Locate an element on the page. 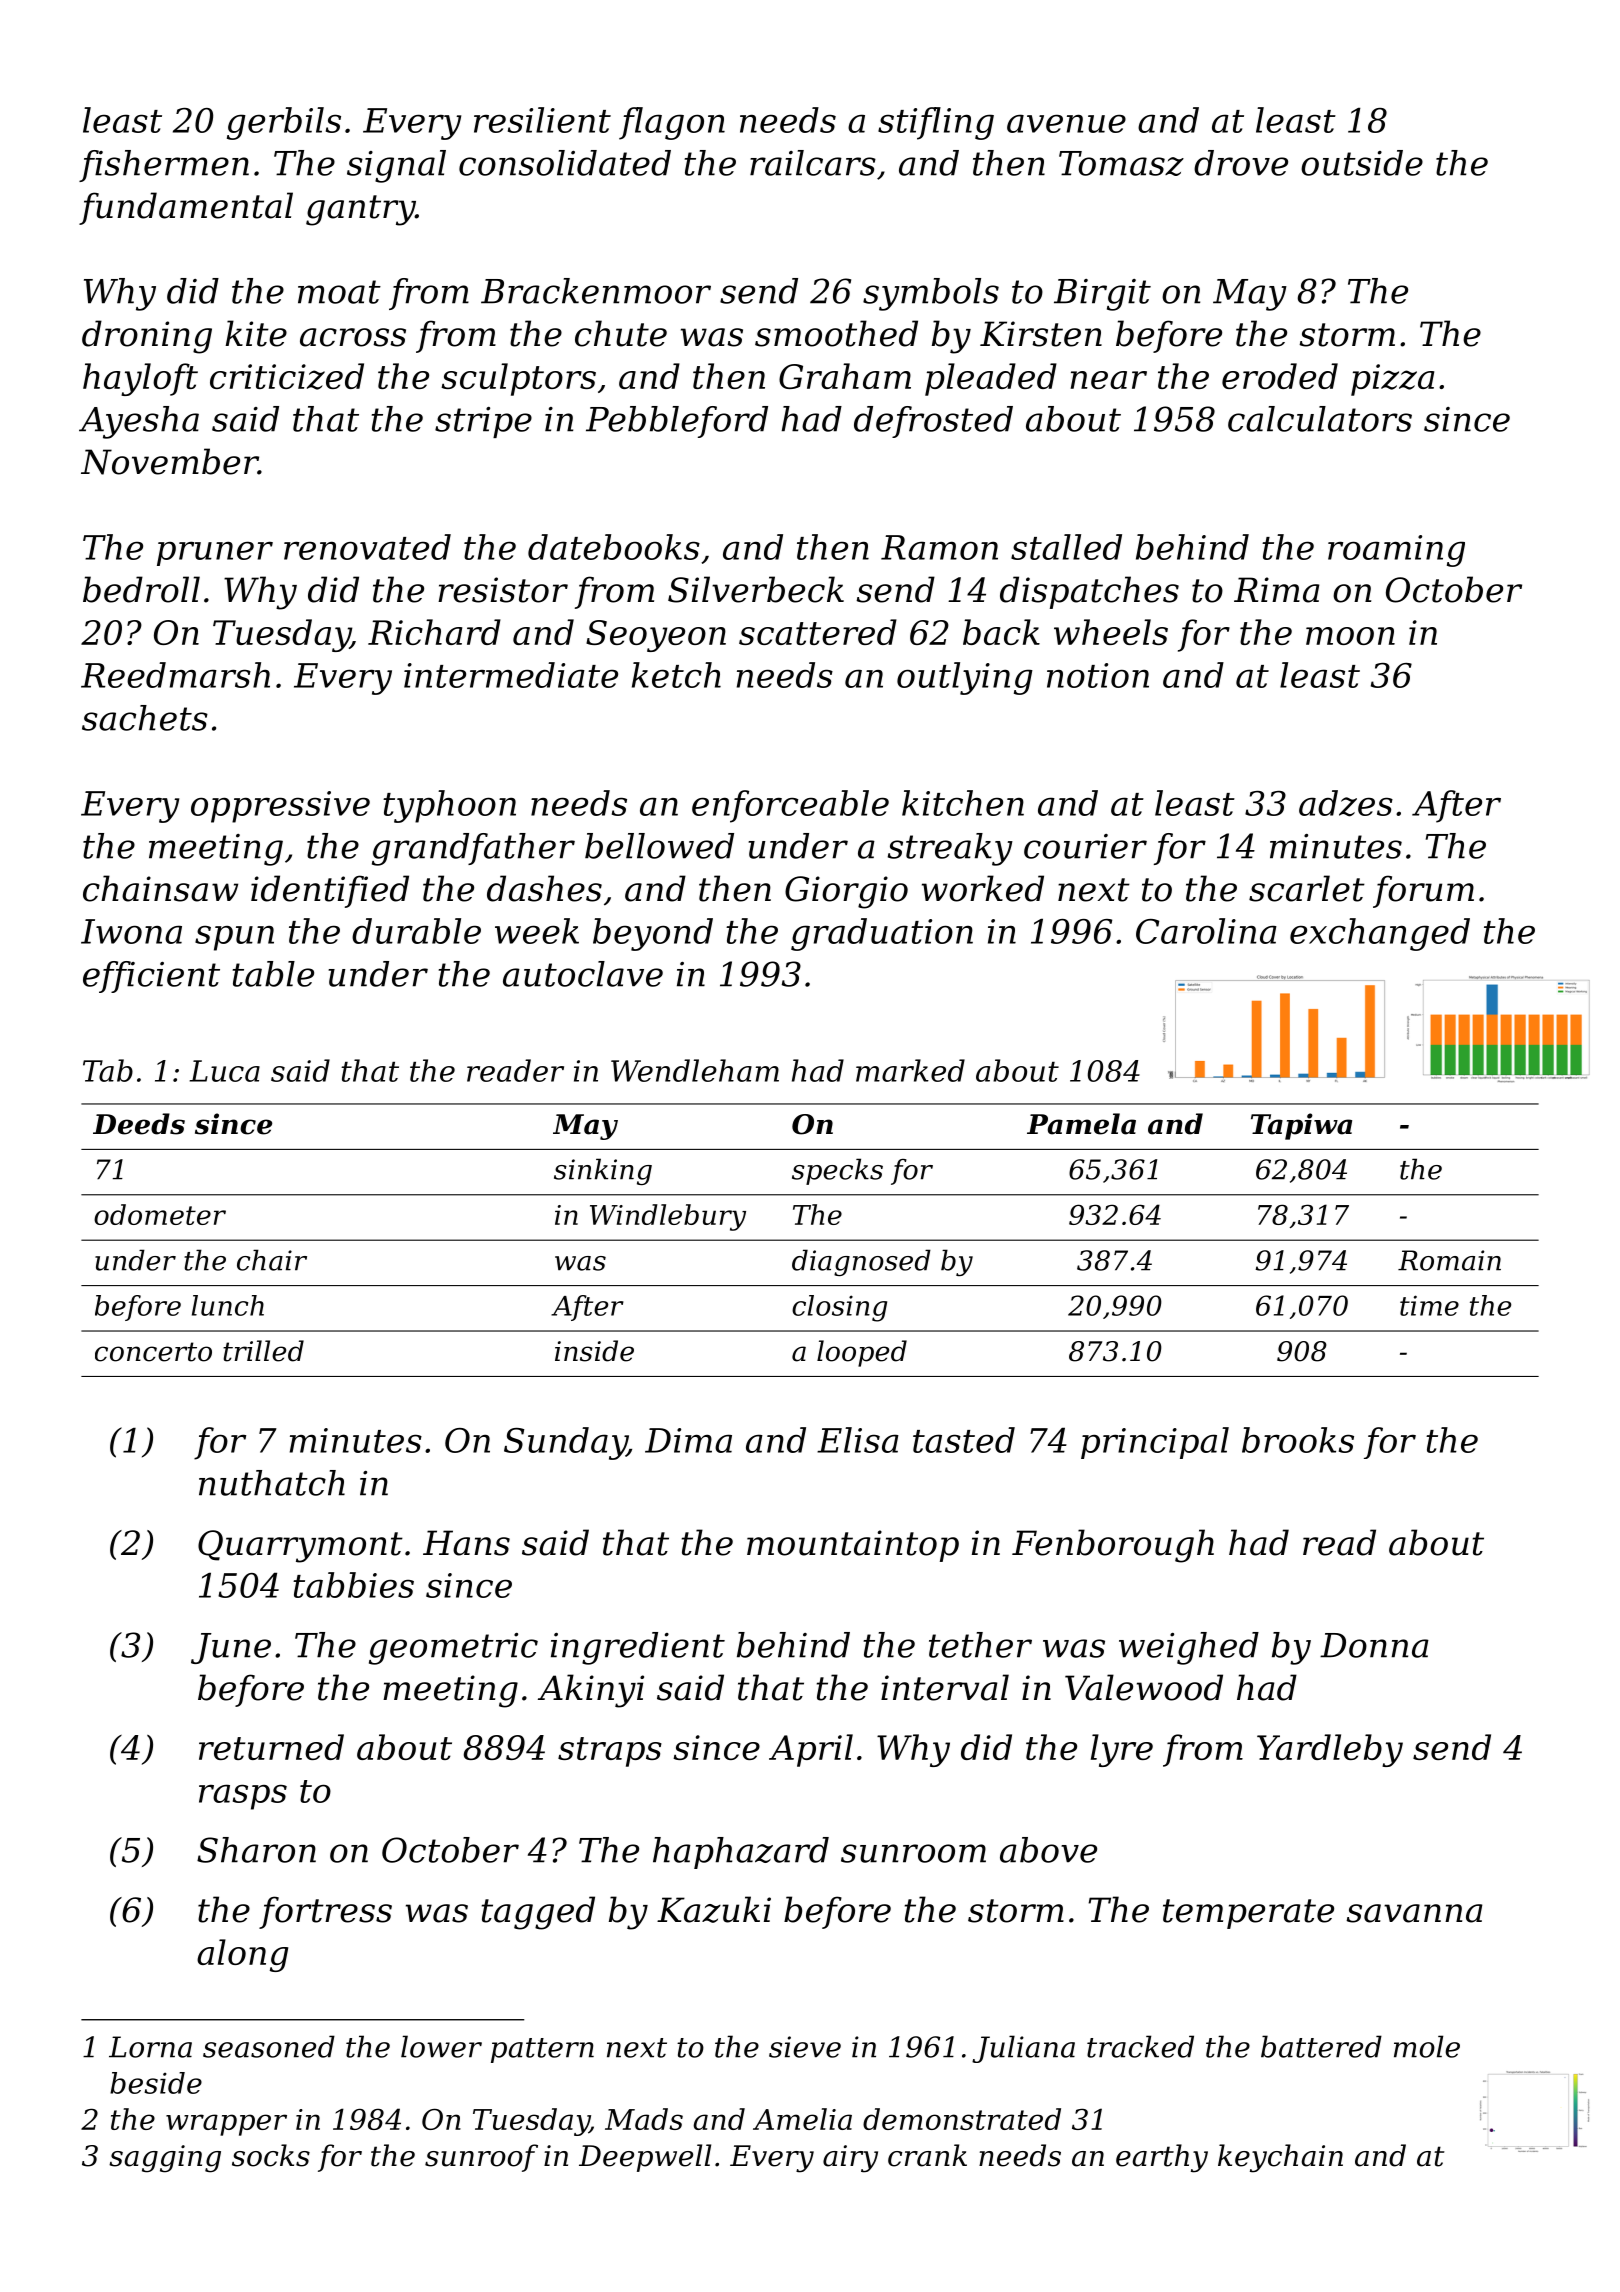 The height and width of the page is (2292, 1620). brooks is located at coordinates (1298, 1440).
